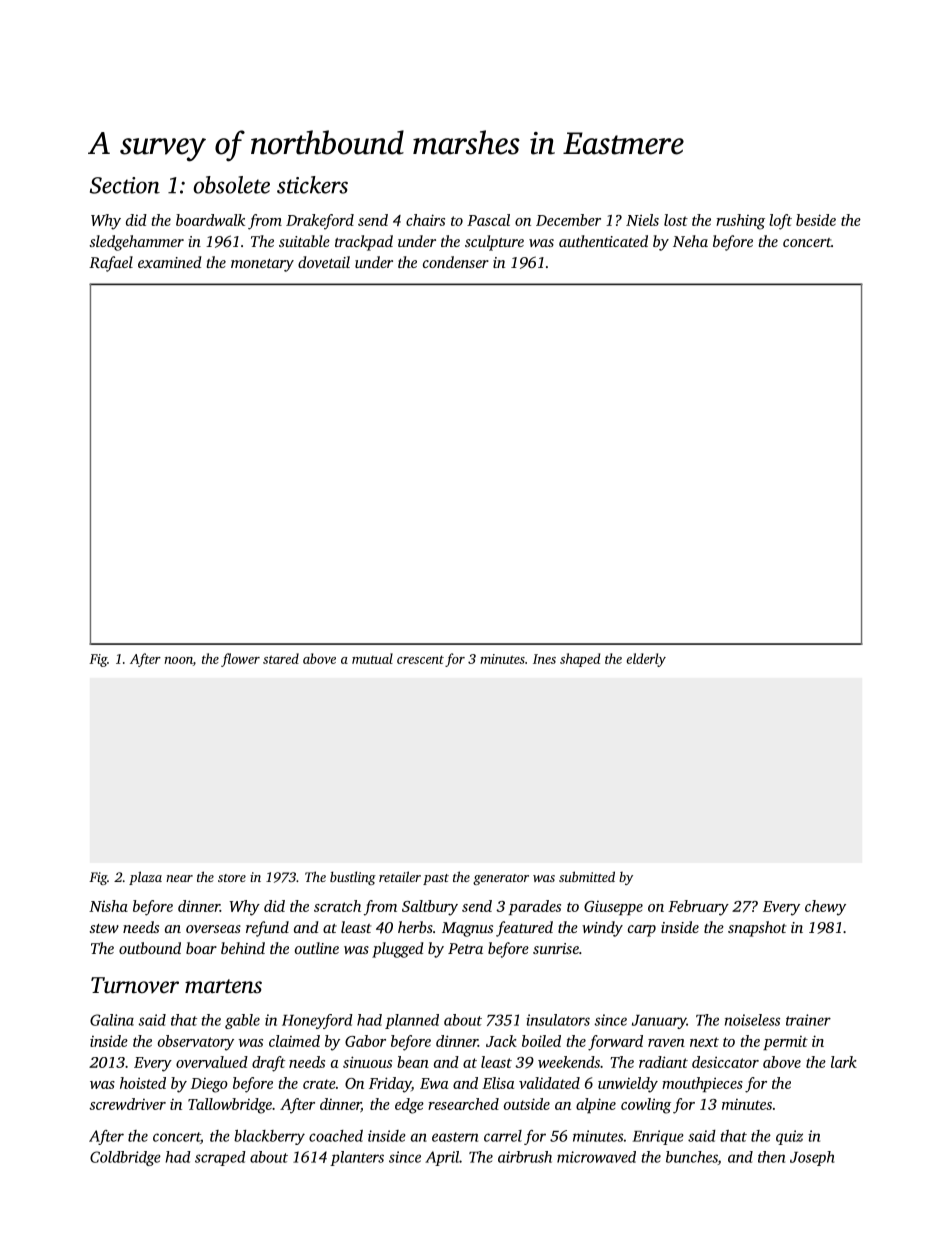 This screenshot has height=1233, width=952. Describe the element at coordinates (223, 986) in the screenshot. I see `martens` at that location.
